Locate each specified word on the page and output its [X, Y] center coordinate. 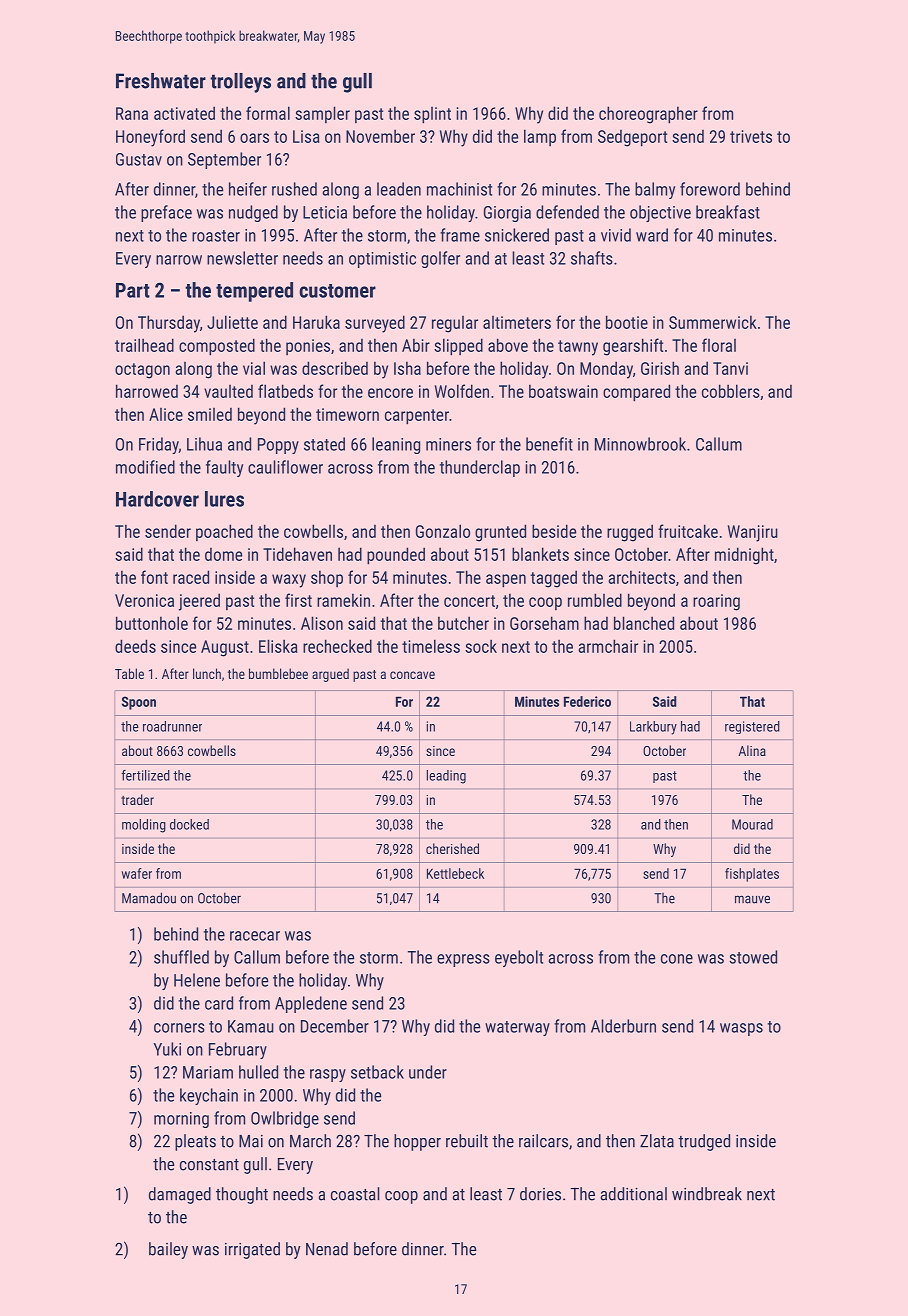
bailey [168, 1250]
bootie [627, 322]
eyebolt [519, 958]
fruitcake [688, 531]
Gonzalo [443, 531]
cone [677, 959]
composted [217, 347]
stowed [753, 957]
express [463, 960]
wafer [137, 873]
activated [184, 113]
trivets [751, 136]
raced [191, 577]
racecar [255, 936]
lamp [540, 137]
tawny [578, 348]
